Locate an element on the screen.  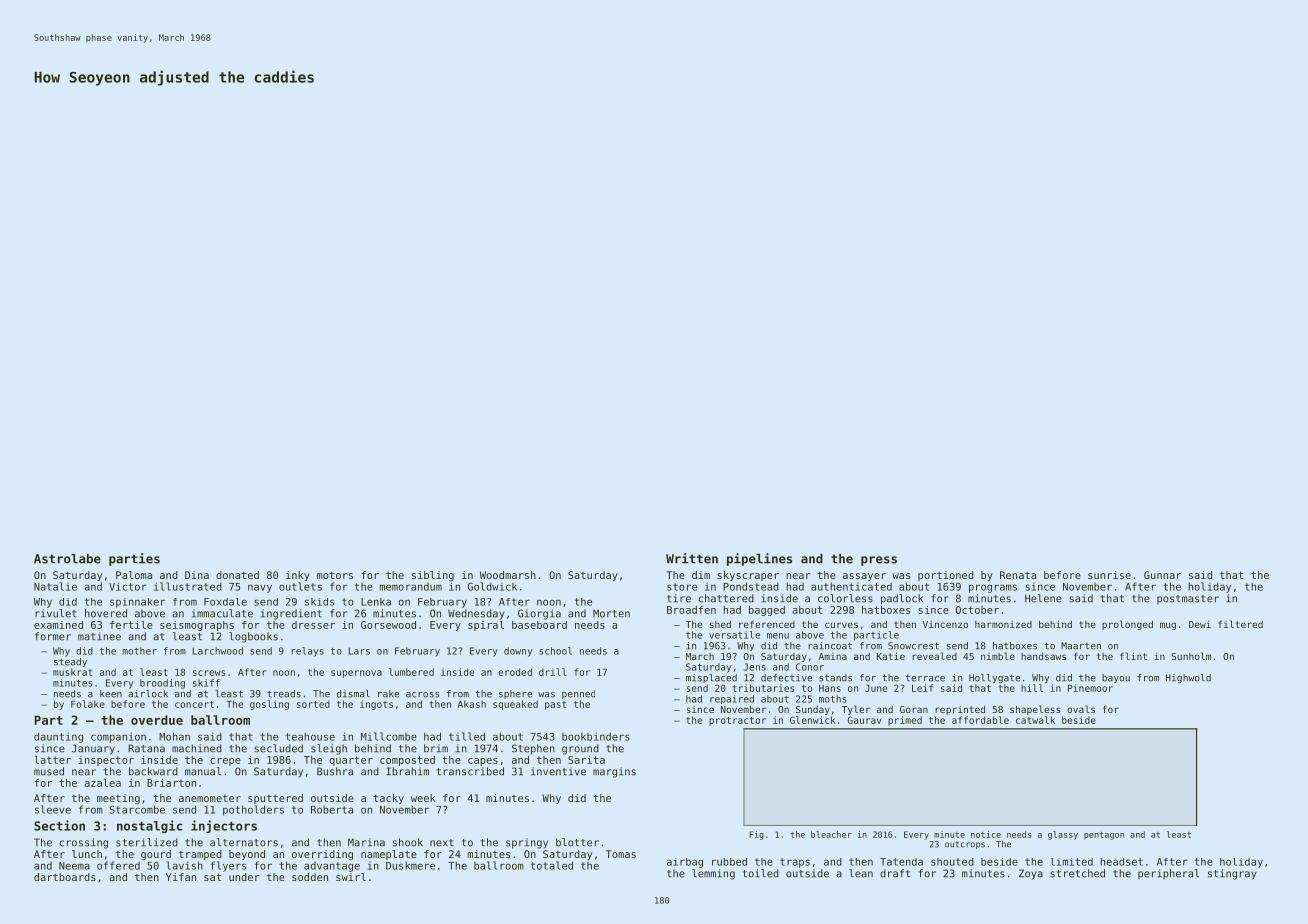
Glenwick is located at coordinates (813, 720).
